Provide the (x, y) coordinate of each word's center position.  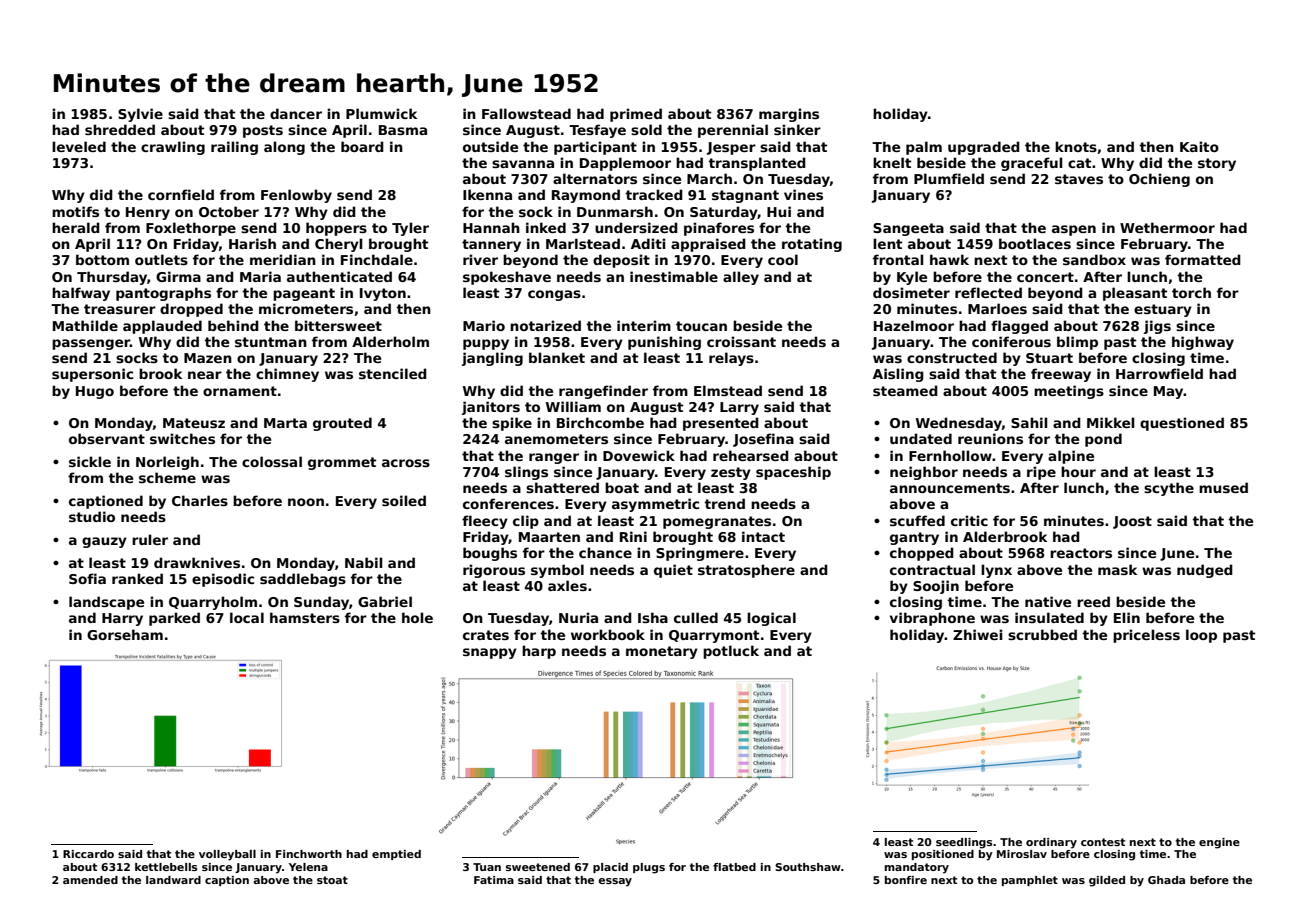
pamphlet (1030, 881)
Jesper (731, 148)
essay (615, 882)
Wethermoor (1167, 227)
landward (173, 880)
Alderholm (390, 341)
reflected (988, 292)
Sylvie (140, 115)
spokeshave (507, 278)
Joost (1132, 522)
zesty (731, 473)
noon (306, 502)
